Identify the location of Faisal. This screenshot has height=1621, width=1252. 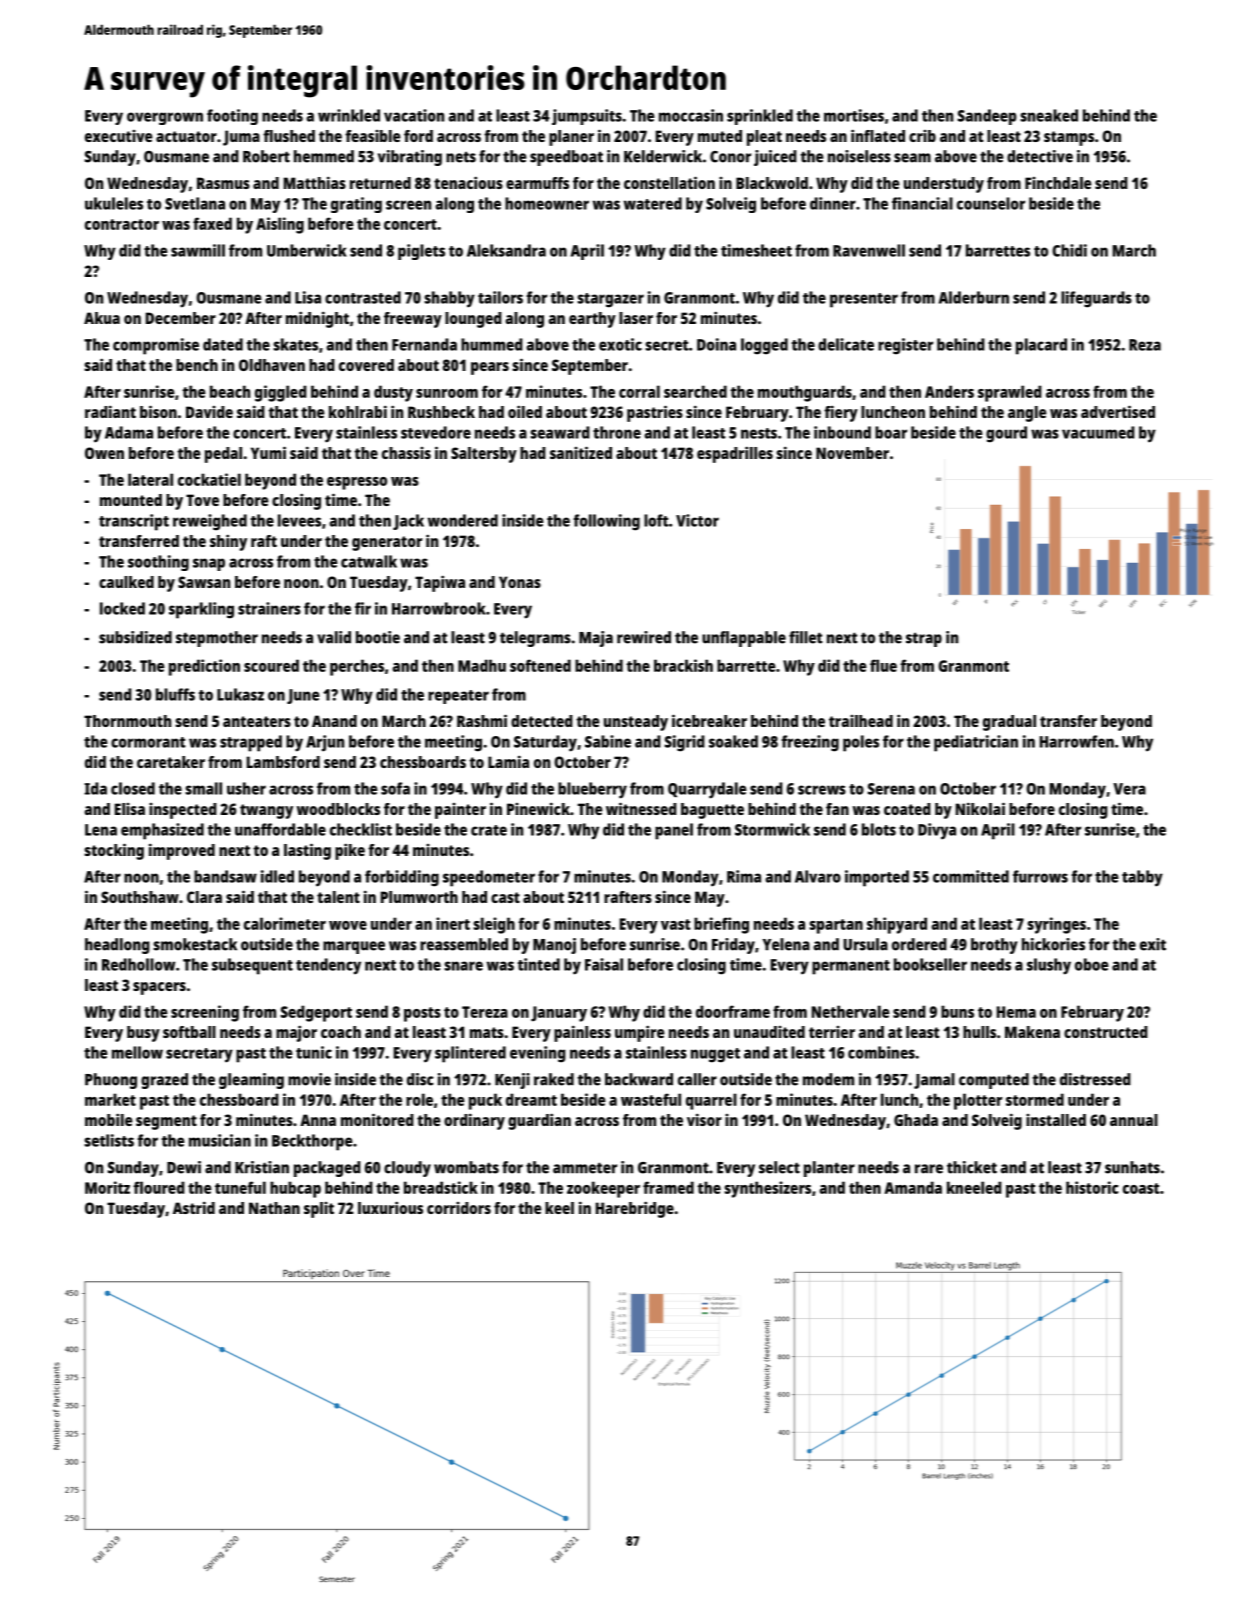
(604, 964).
